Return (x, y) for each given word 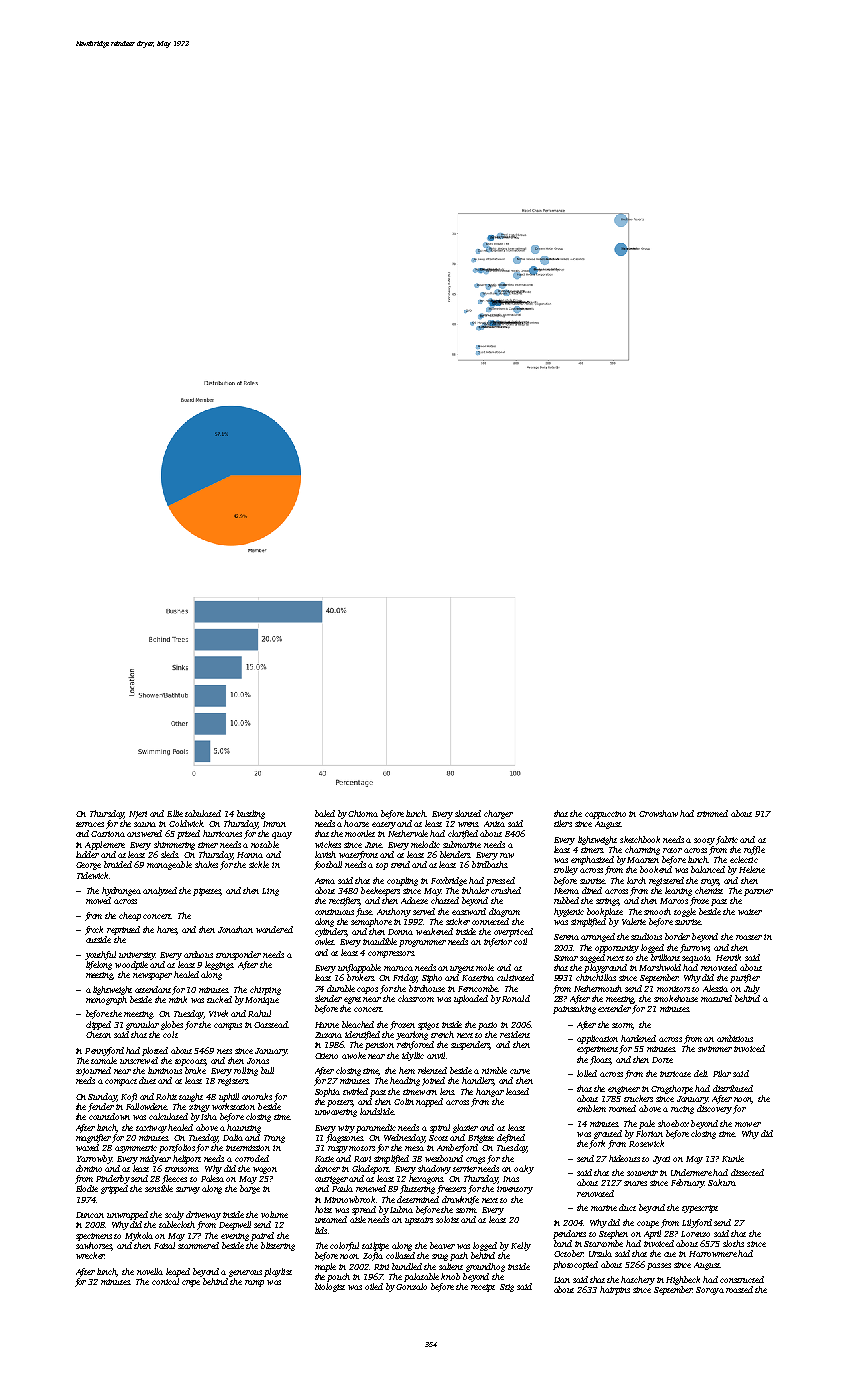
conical (165, 1281)
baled (325, 813)
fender (101, 1107)
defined (511, 1138)
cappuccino (605, 815)
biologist (330, 1287)
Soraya (710, 1291)
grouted (608, 1134)
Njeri (138, 815)
